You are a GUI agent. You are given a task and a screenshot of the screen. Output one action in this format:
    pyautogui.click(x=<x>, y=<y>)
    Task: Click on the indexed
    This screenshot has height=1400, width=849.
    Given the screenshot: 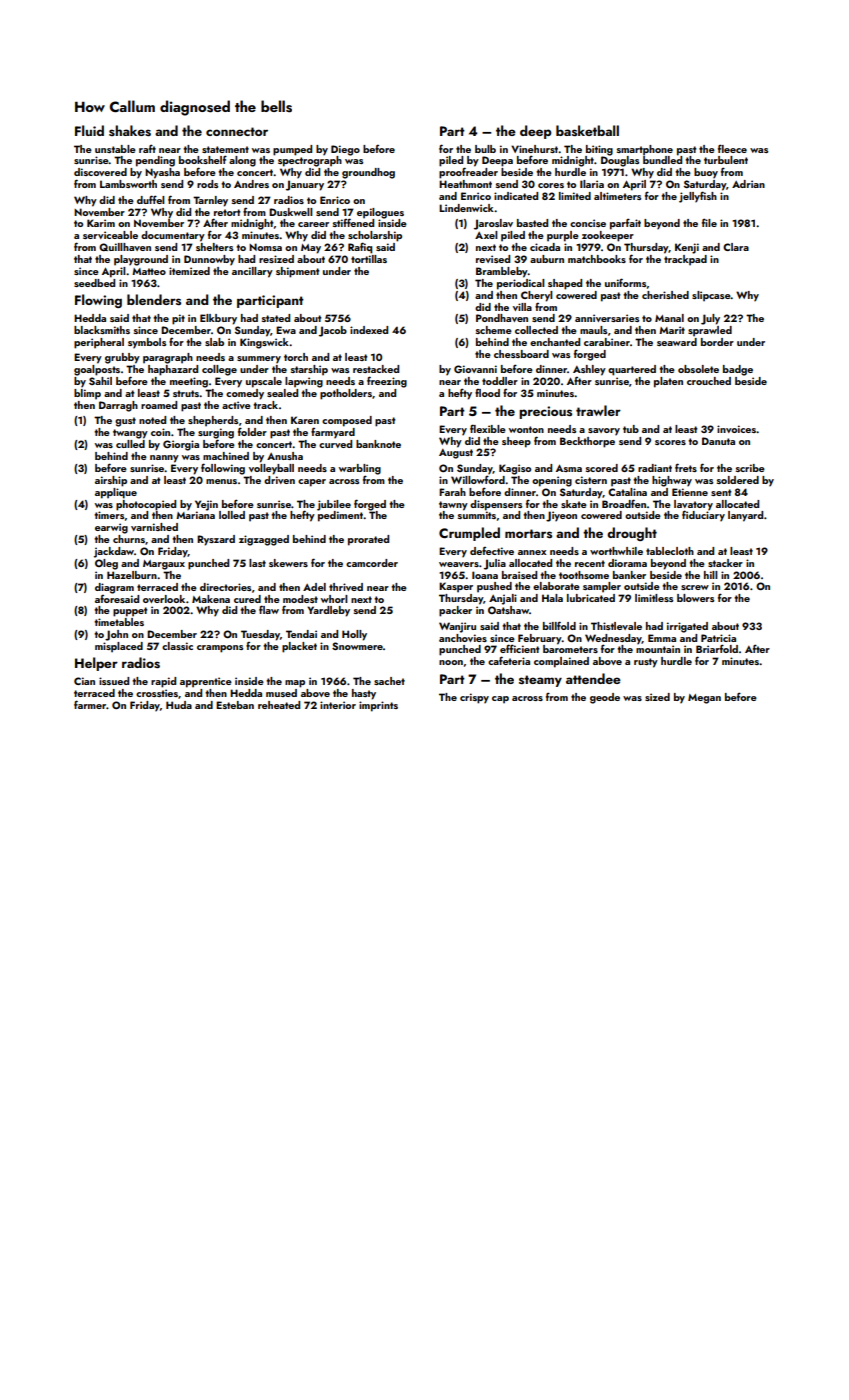 What is the action you would take?
    pyautogui.click(x=369, y=330)
